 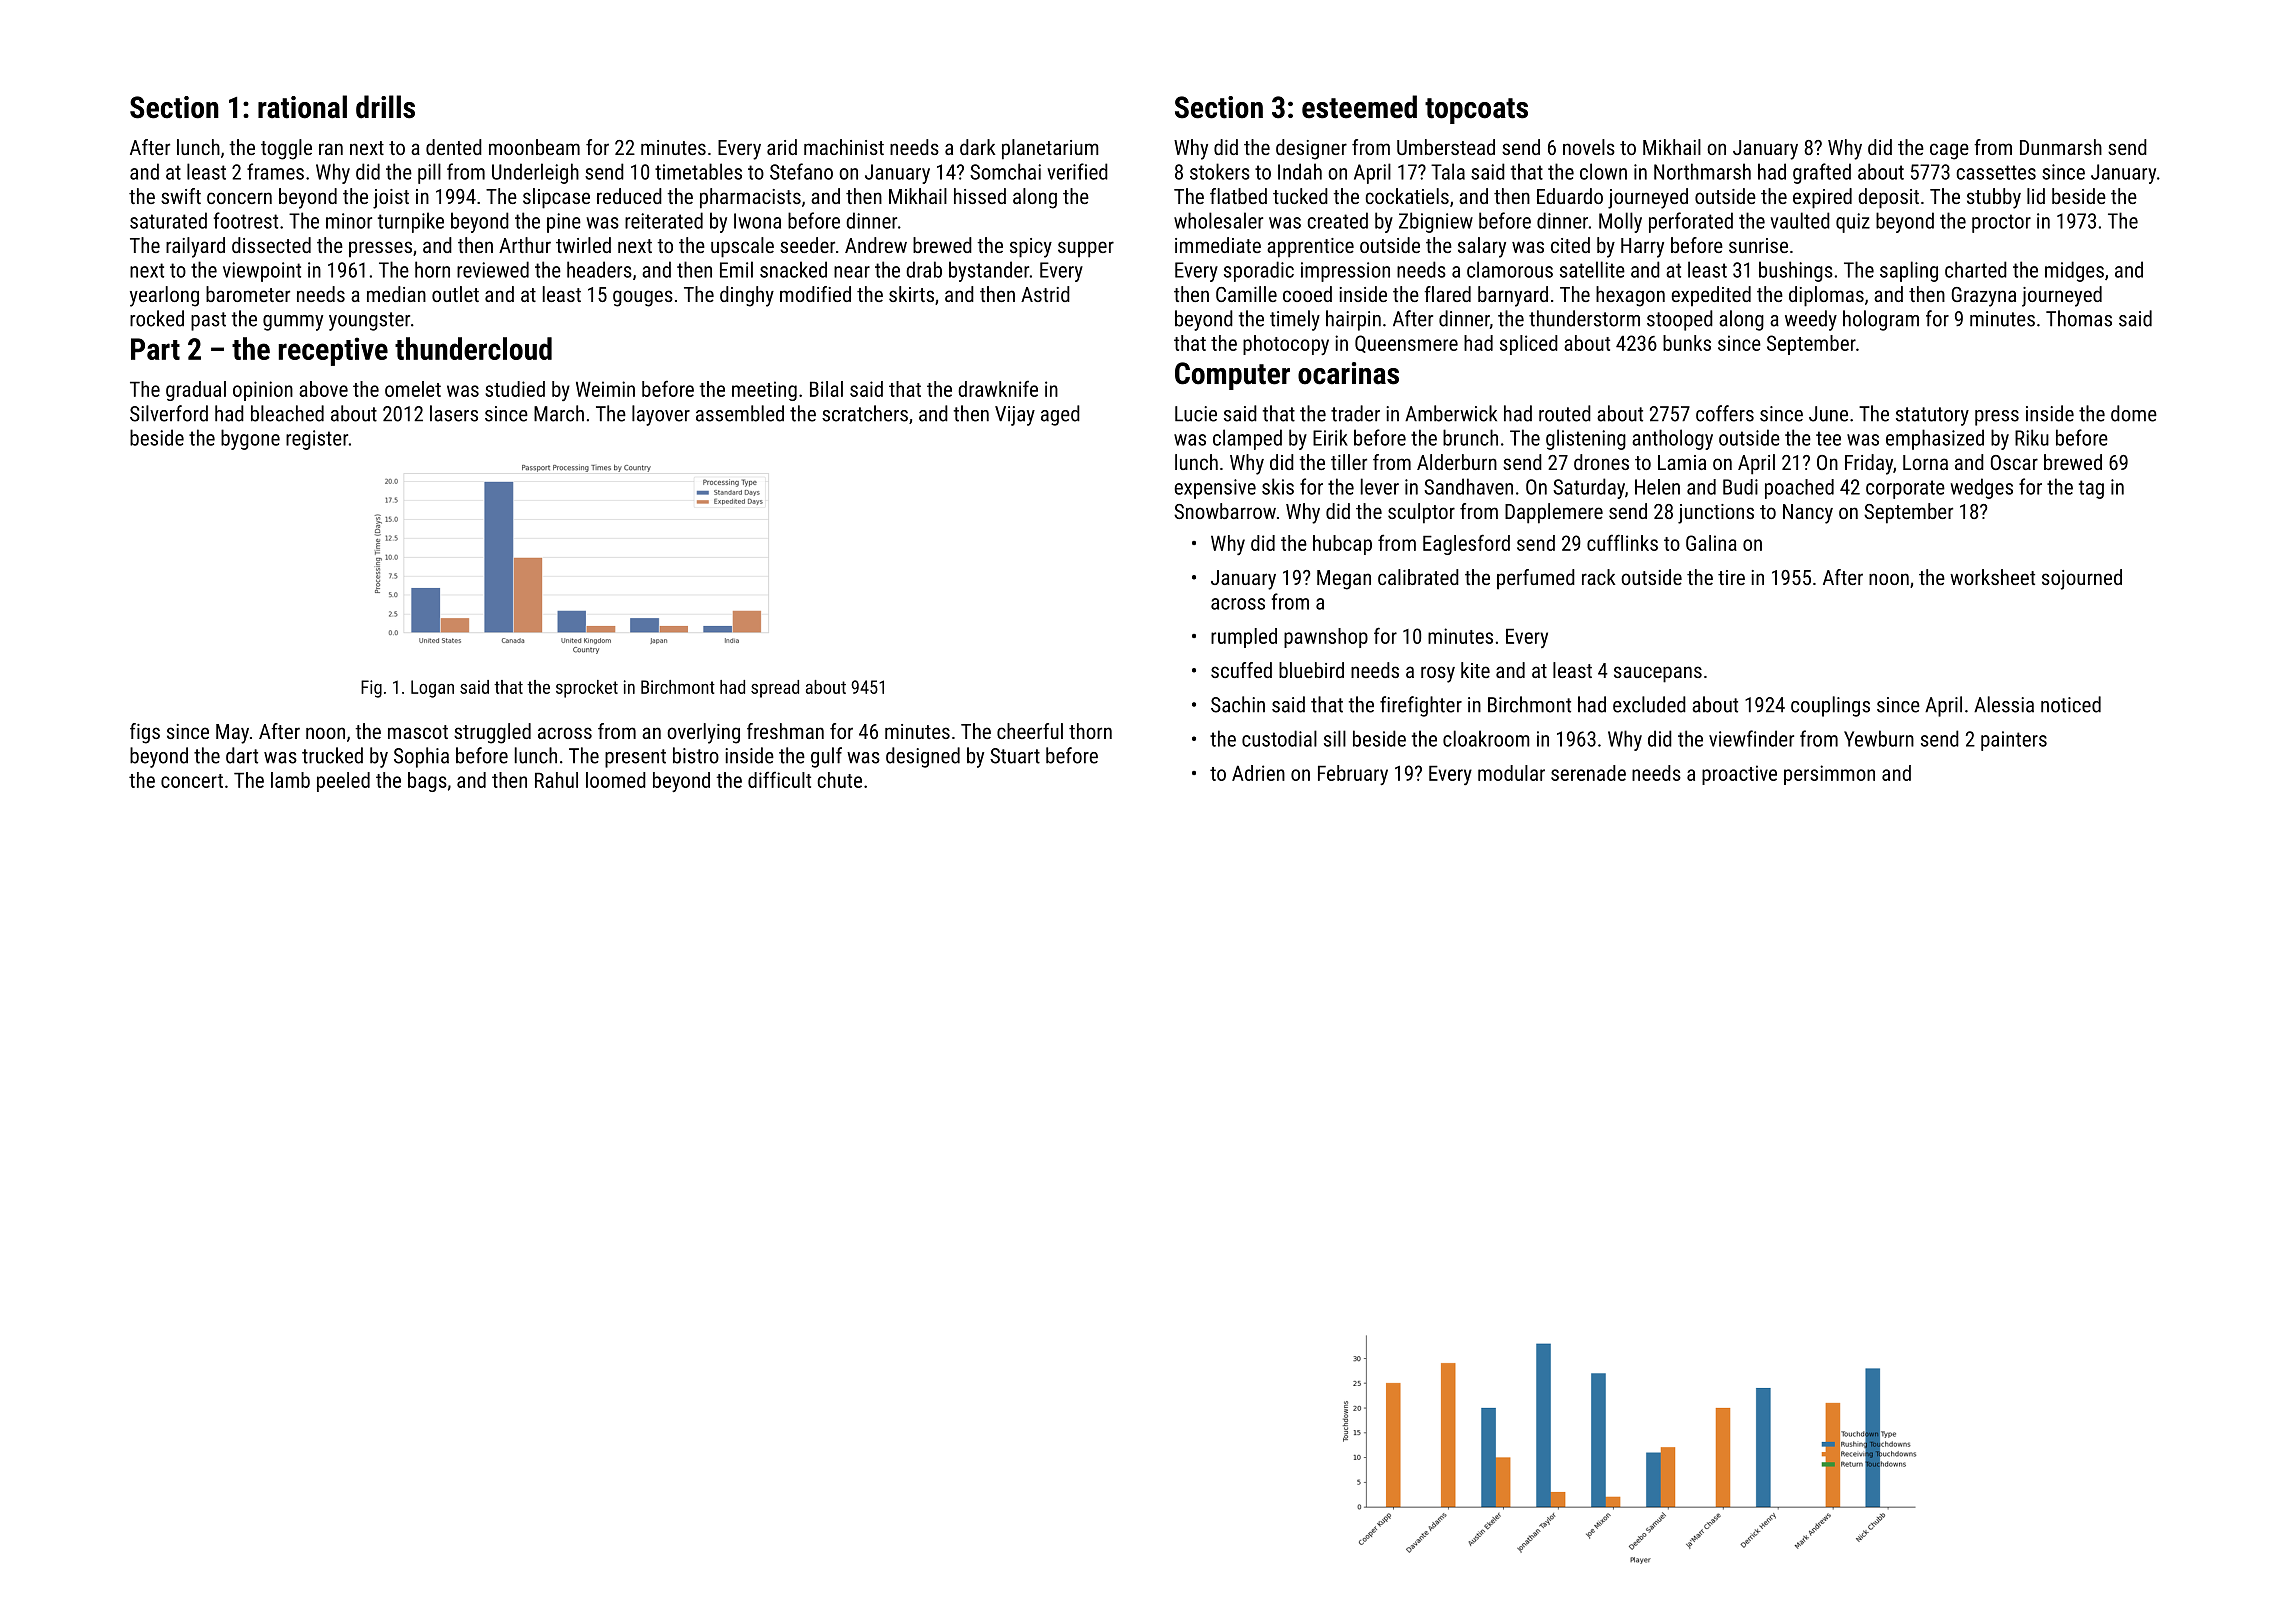 I want to click on turnpike, so click(x=411, y=222).
